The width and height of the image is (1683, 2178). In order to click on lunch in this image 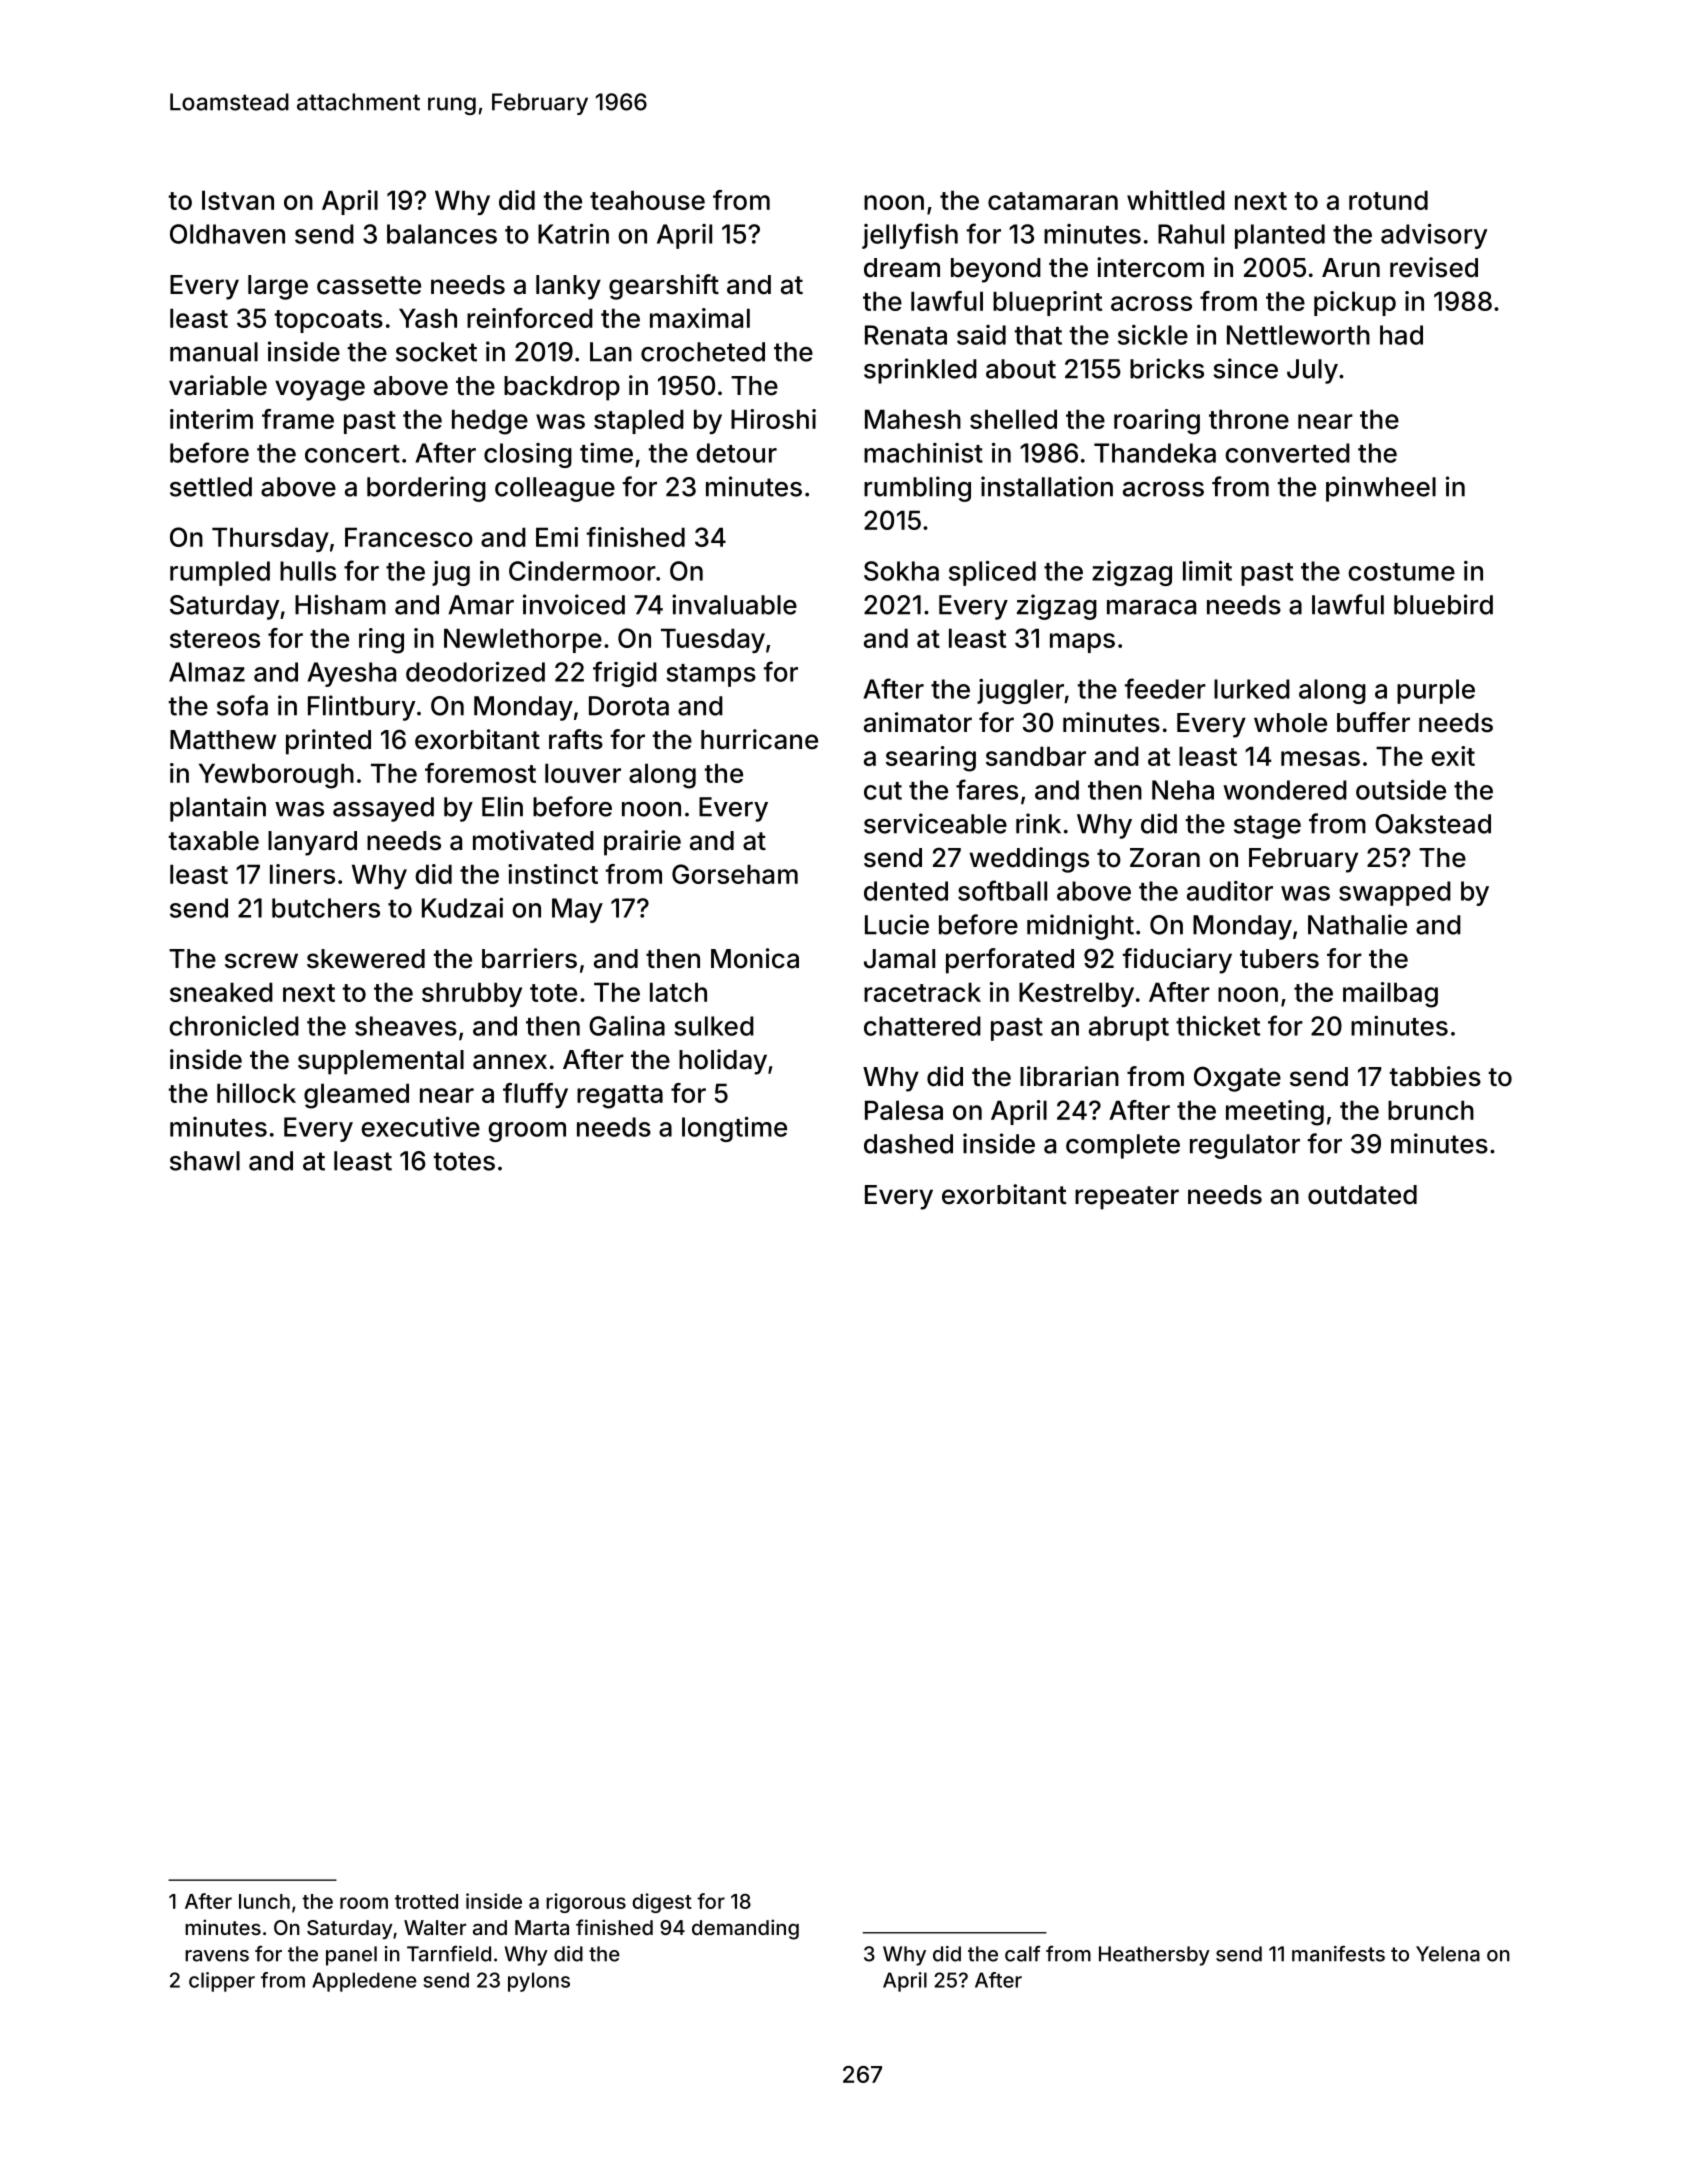, I will do `click(264, 1901)`.
